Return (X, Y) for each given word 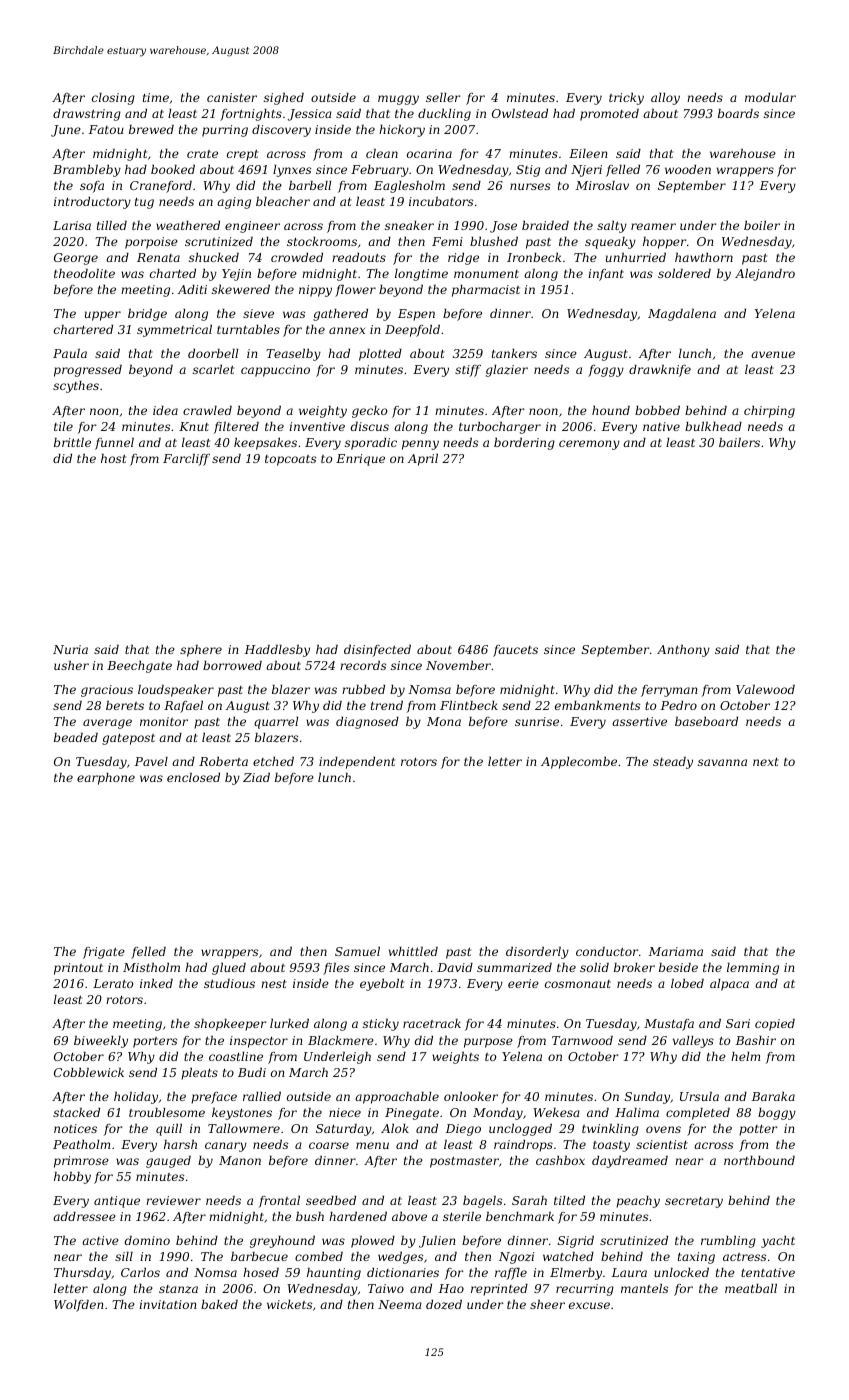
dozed (444, 1304)
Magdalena (682, 315)
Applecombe (579, 763)
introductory (92, 203)
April (423, 460)
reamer (653, 226)
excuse (589, 1305)
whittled (413, 951)
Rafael (183, 707)
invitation (168, 1304)
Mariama (676, 951)
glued (229, 969)
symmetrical (174, 331)
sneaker (409, 225)
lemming (753, 969)
